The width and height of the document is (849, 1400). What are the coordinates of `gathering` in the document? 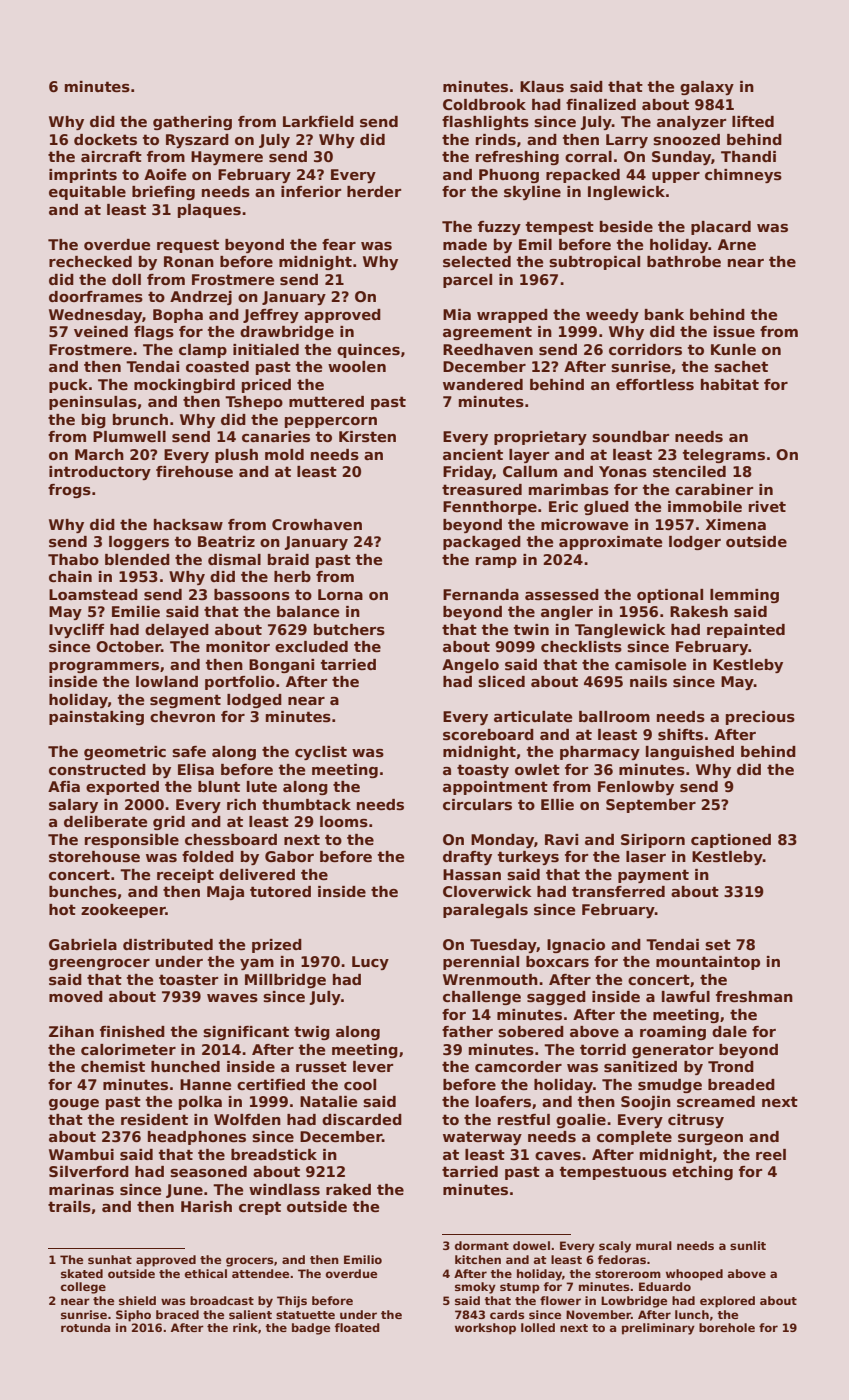 It's located at (192, 123).
